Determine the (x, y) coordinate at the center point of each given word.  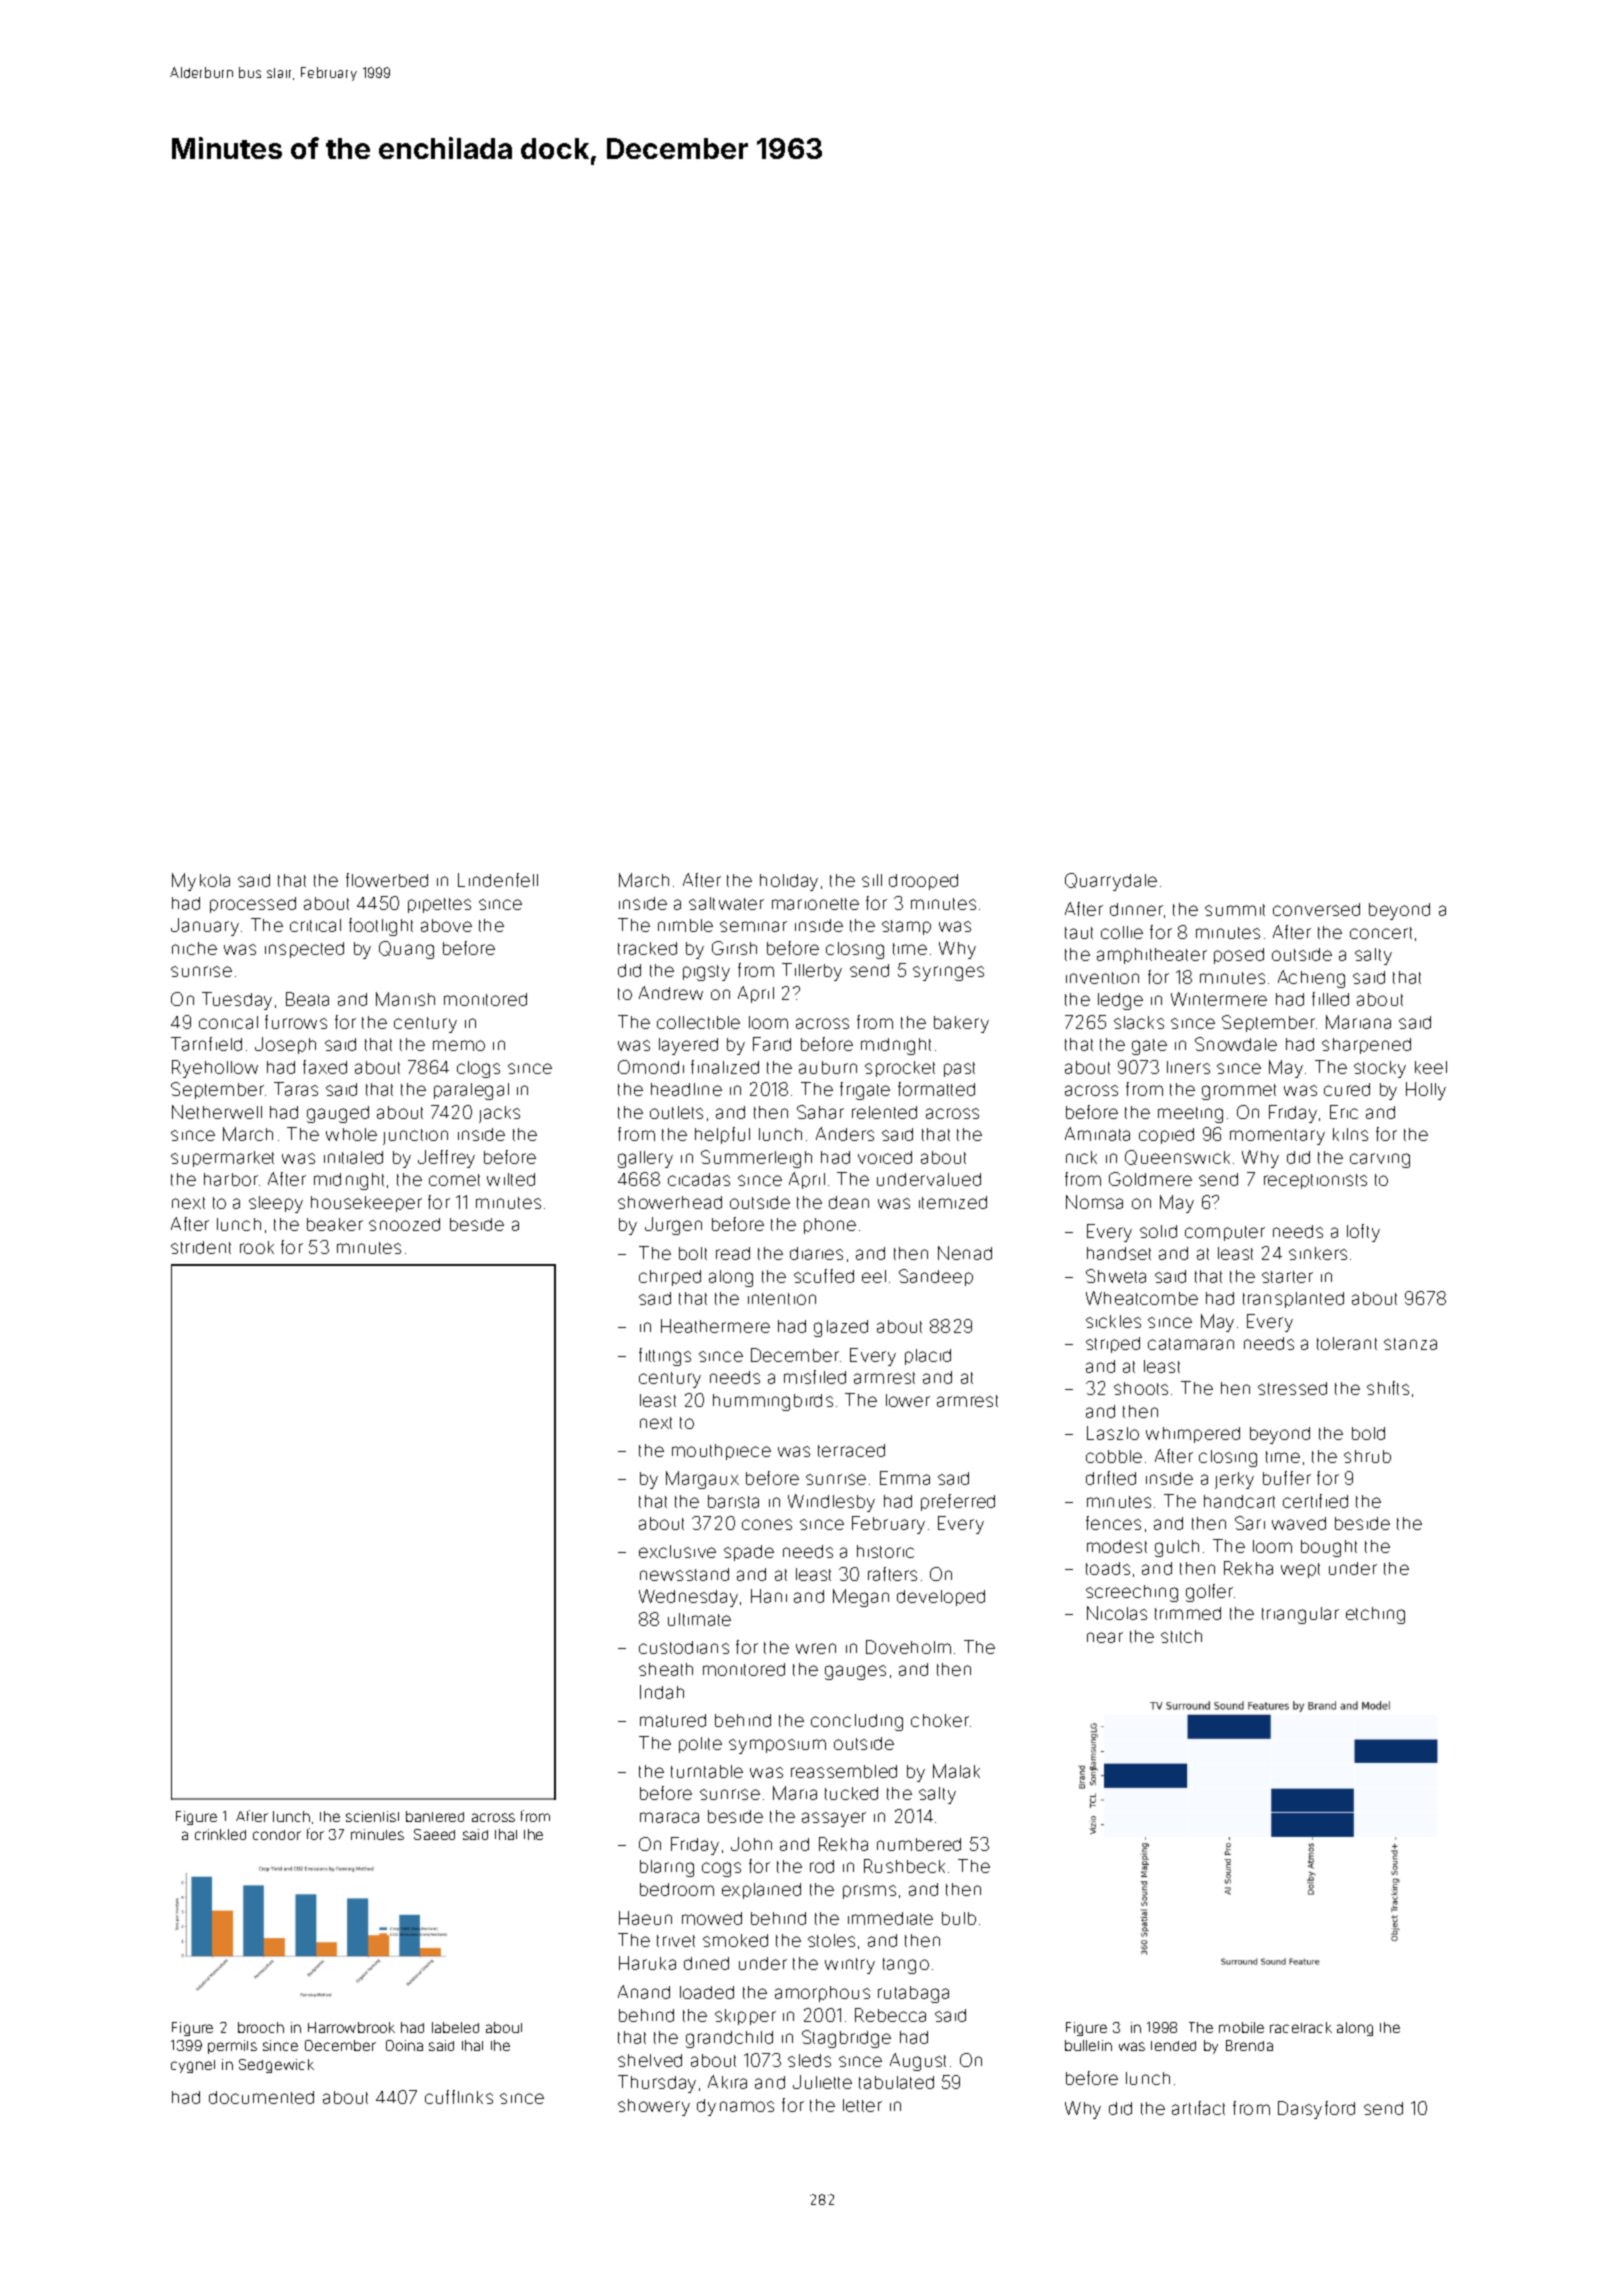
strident (201, 1247)
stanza (1410, 1344)
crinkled (220, 1834)
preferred (958, 1502)
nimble (685, 925)
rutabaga (913, 1994)
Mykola (201, 882)
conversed (1316, 909)
